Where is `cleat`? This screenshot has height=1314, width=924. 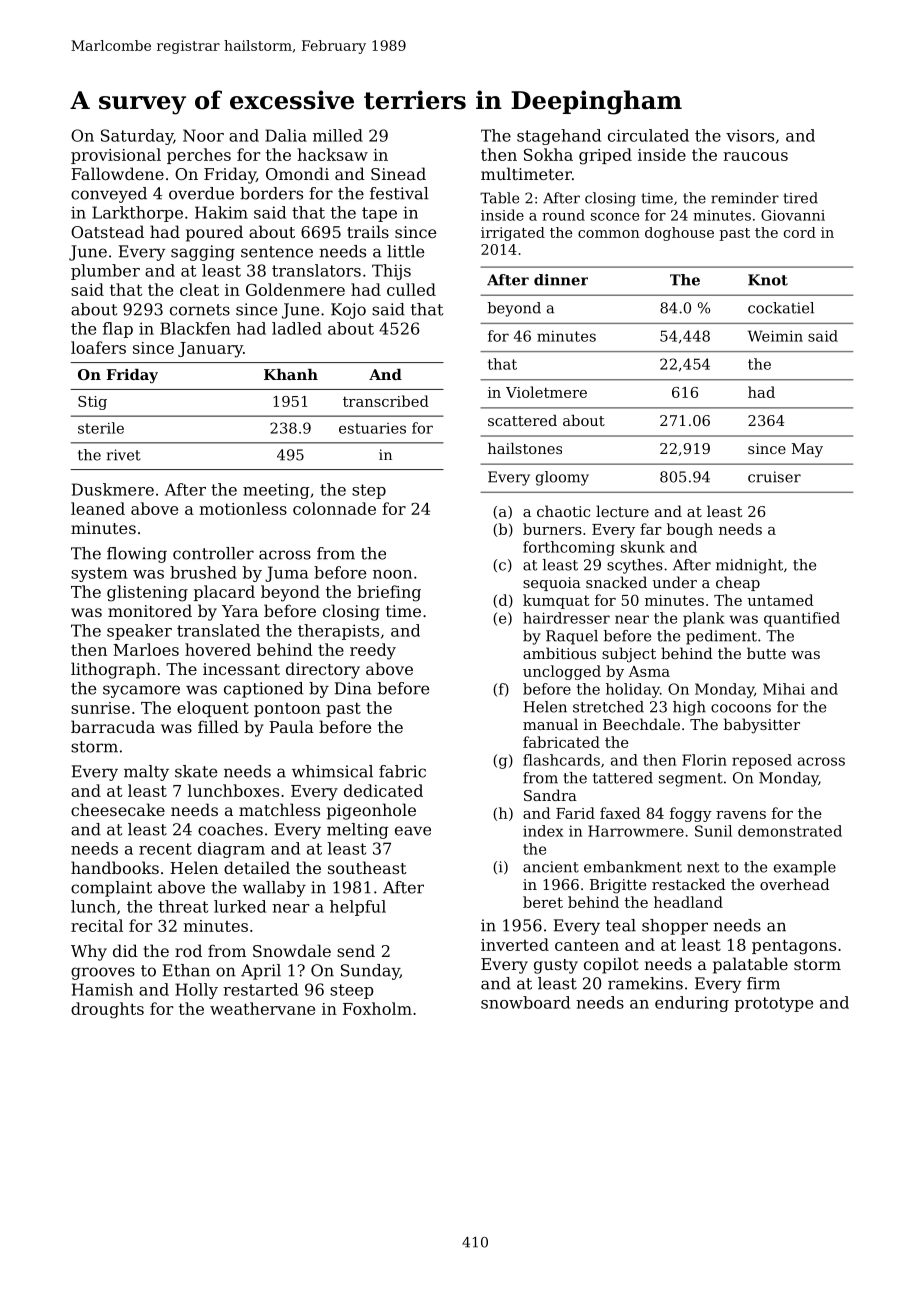 cleat is located at coordinates (199, 289).
